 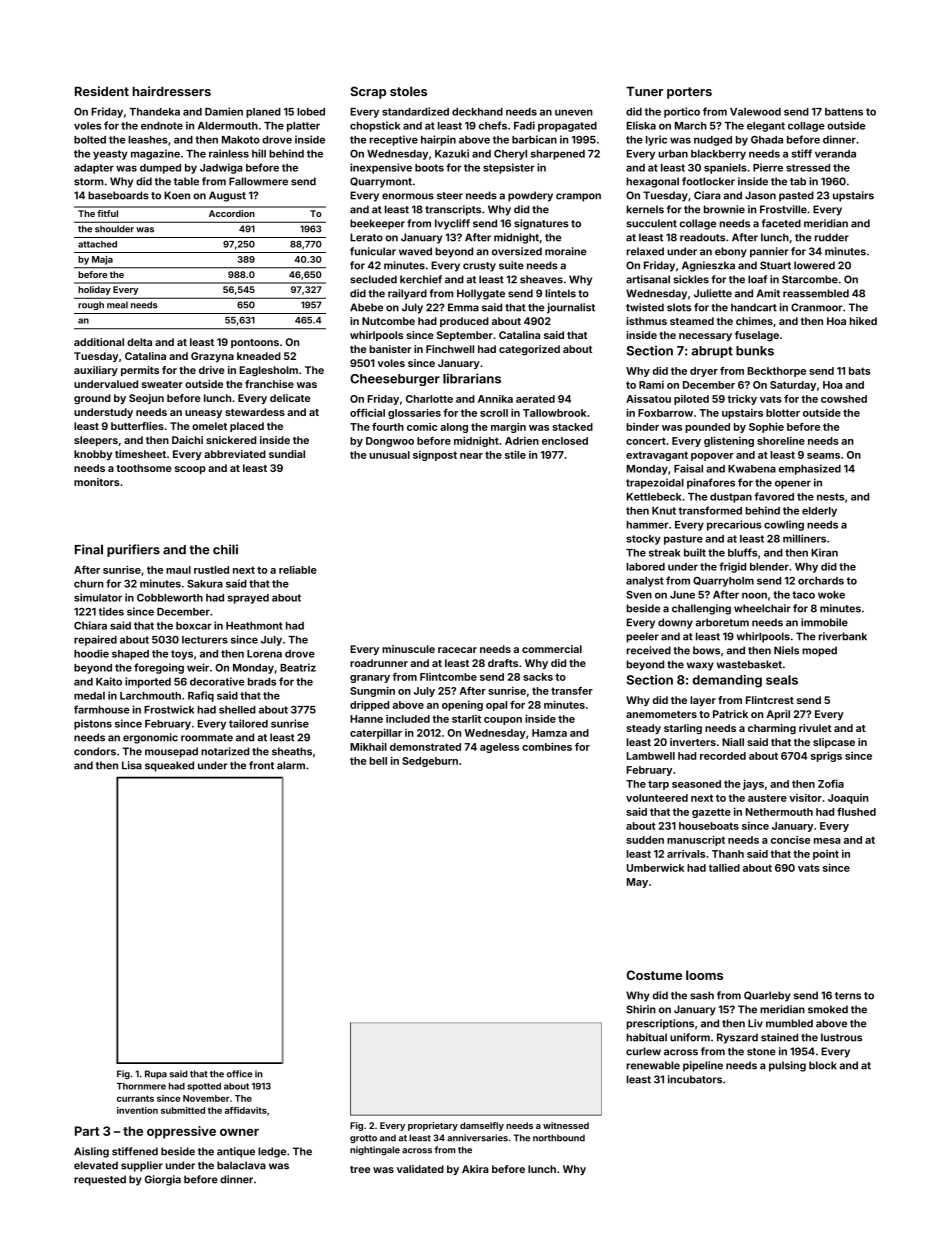 I want to click on point, so click(x=826, y=855).
